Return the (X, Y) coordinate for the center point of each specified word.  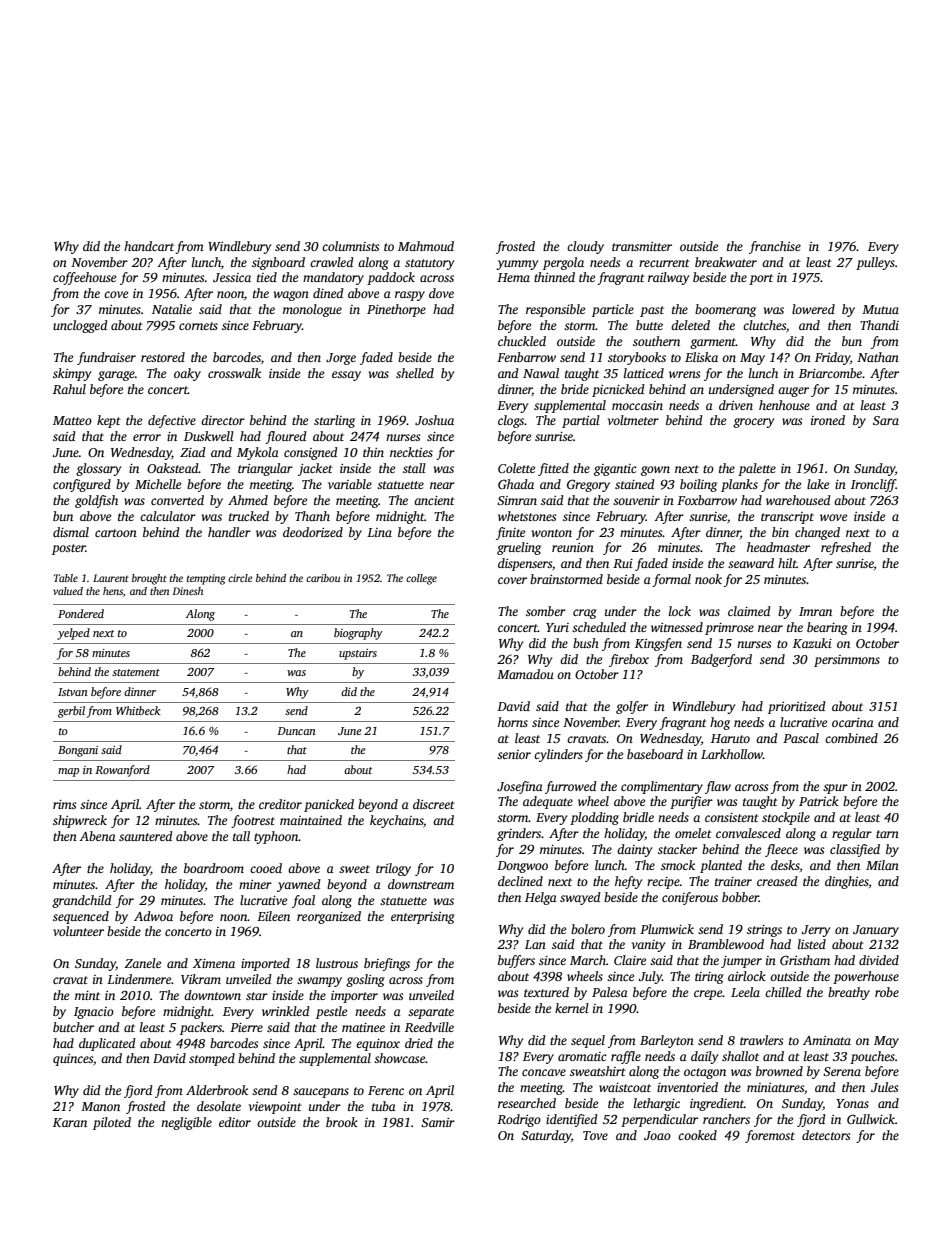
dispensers (525, 564)
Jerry (815, 931)
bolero (588, 929)
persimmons (847, 661)
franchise (775, 247)
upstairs (358, 654)
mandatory (333, 278)
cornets (198, 326)
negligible (186, 1123)
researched (527, 1103)
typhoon (276, 837)
